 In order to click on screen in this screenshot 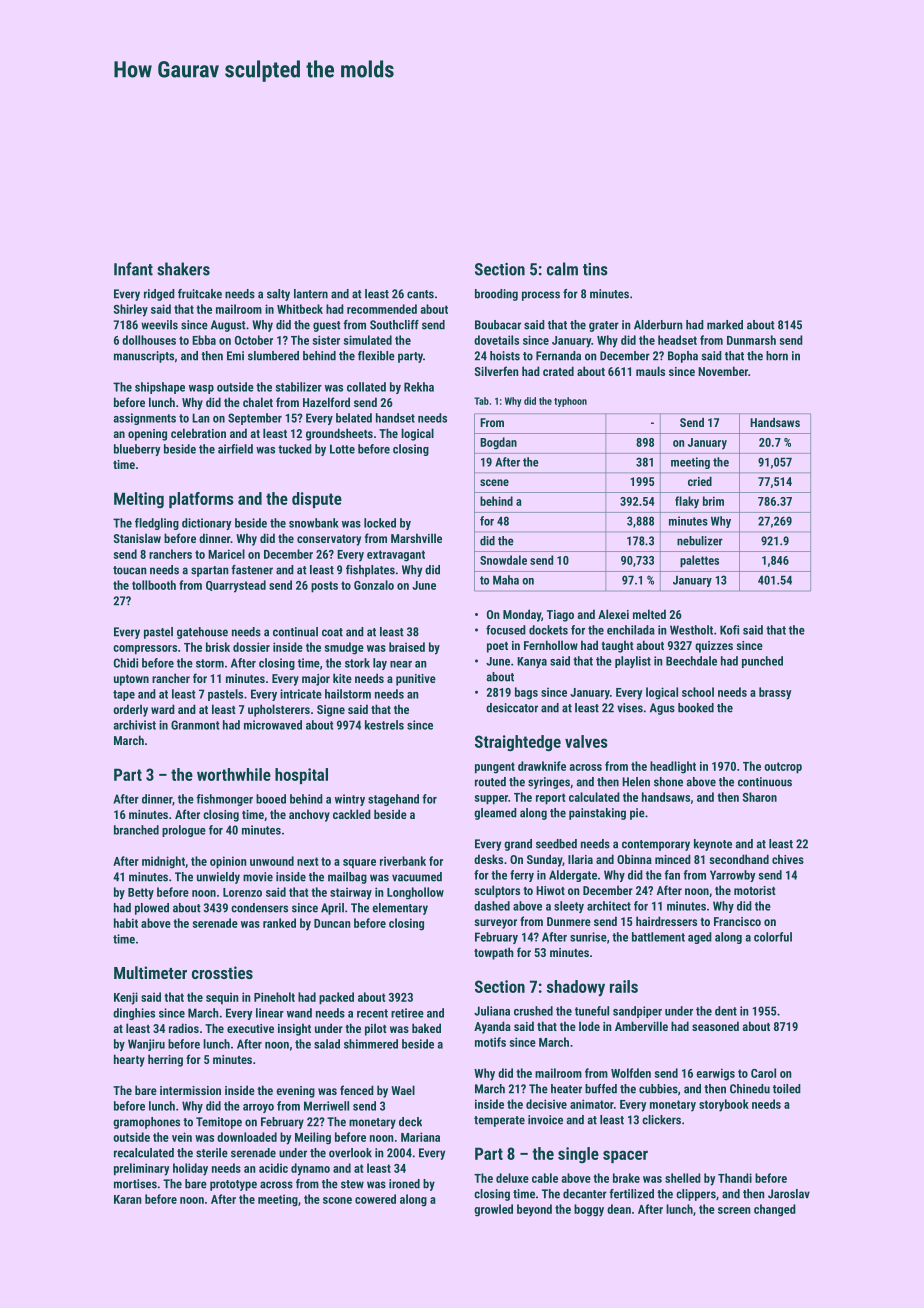, I will do `click(734, 1210)`.
